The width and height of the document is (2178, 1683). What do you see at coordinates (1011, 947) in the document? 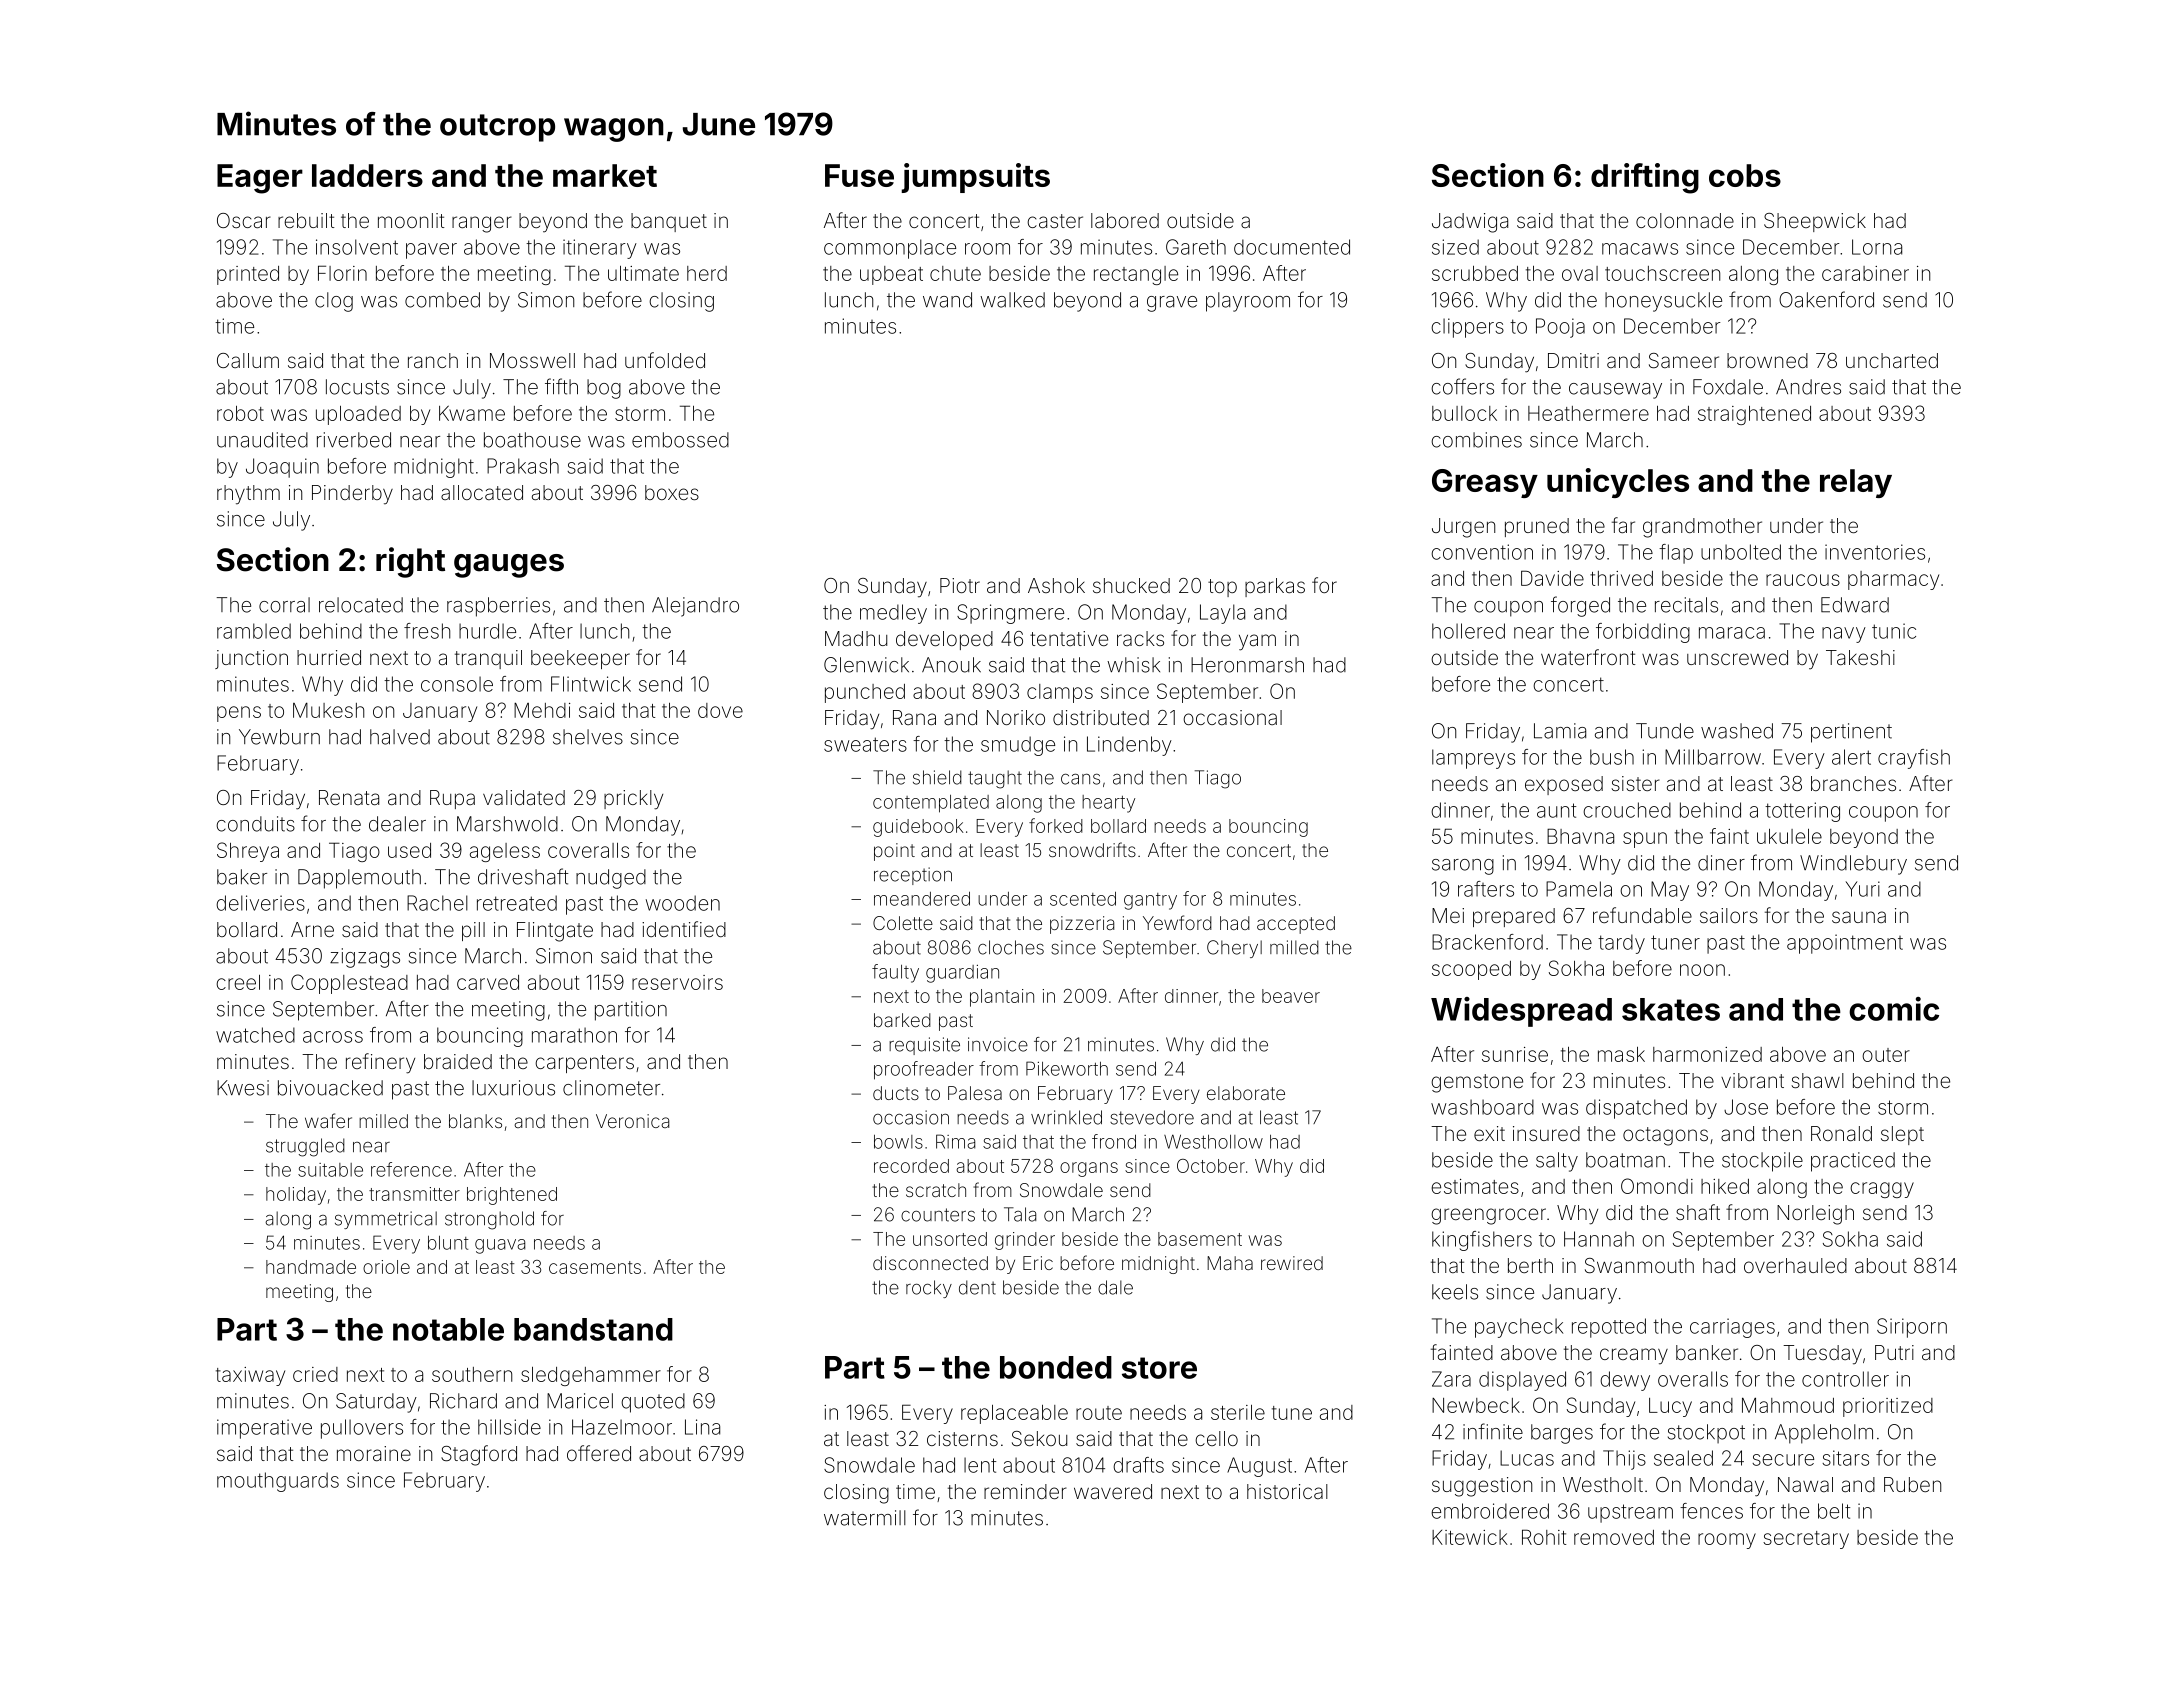
I see `cloches` at bounding box center [1011, 947].
